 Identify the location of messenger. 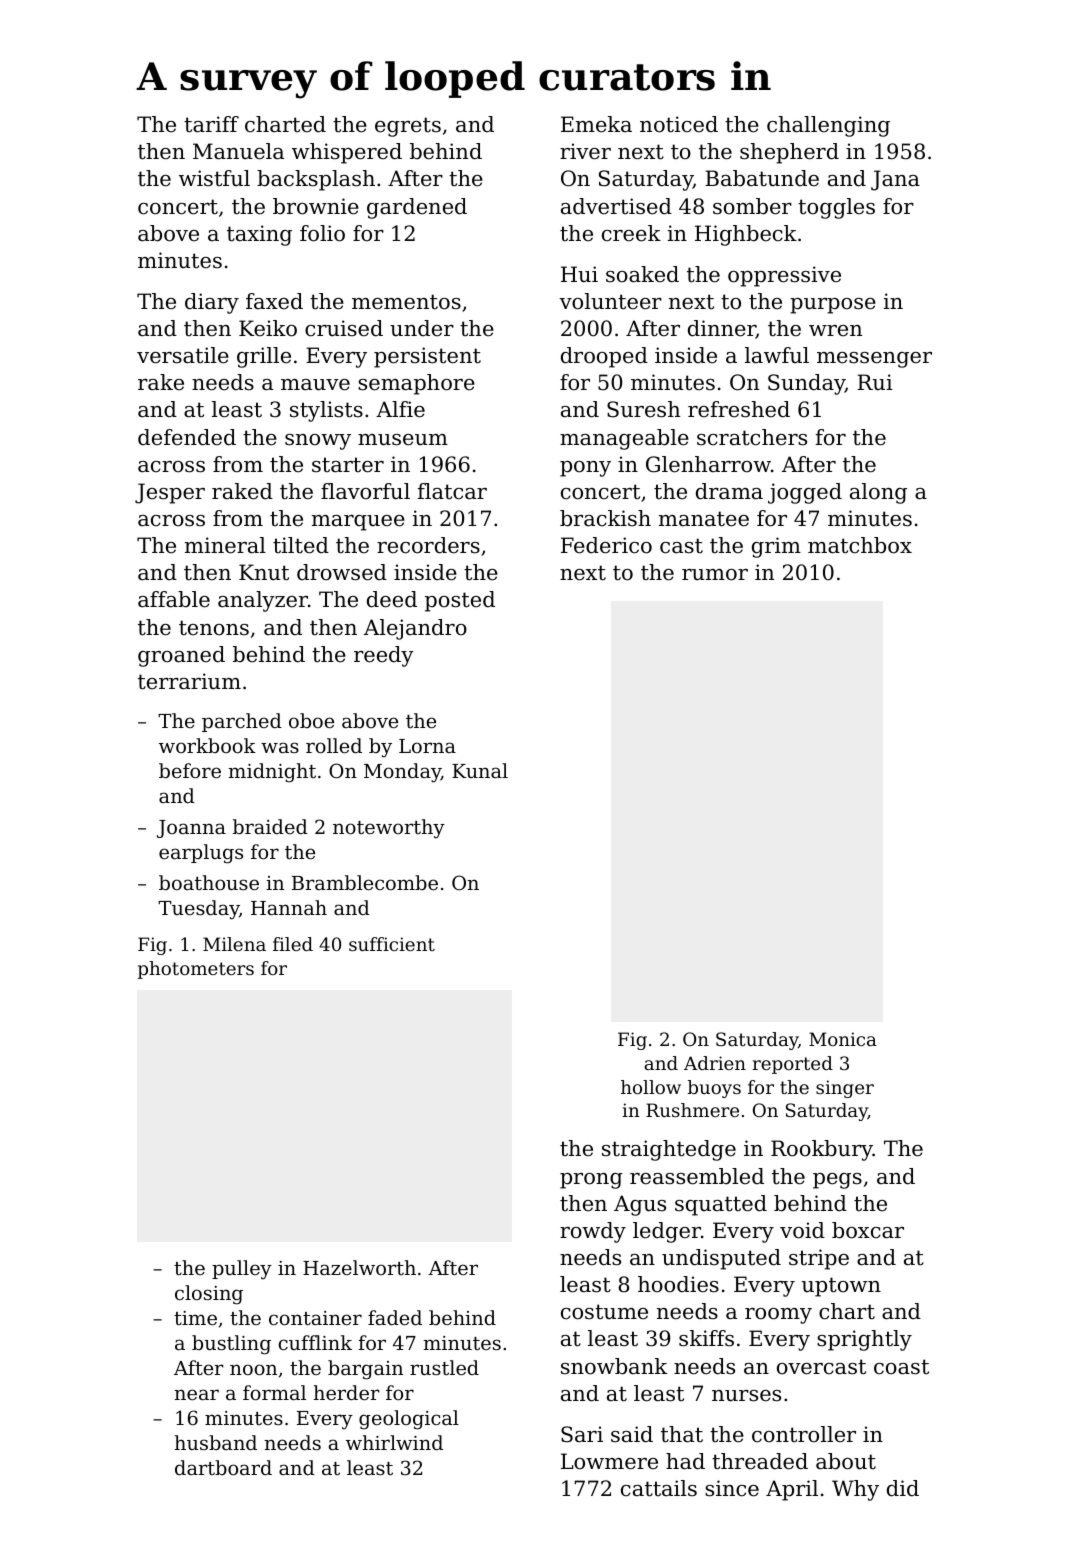
(874, 360).
